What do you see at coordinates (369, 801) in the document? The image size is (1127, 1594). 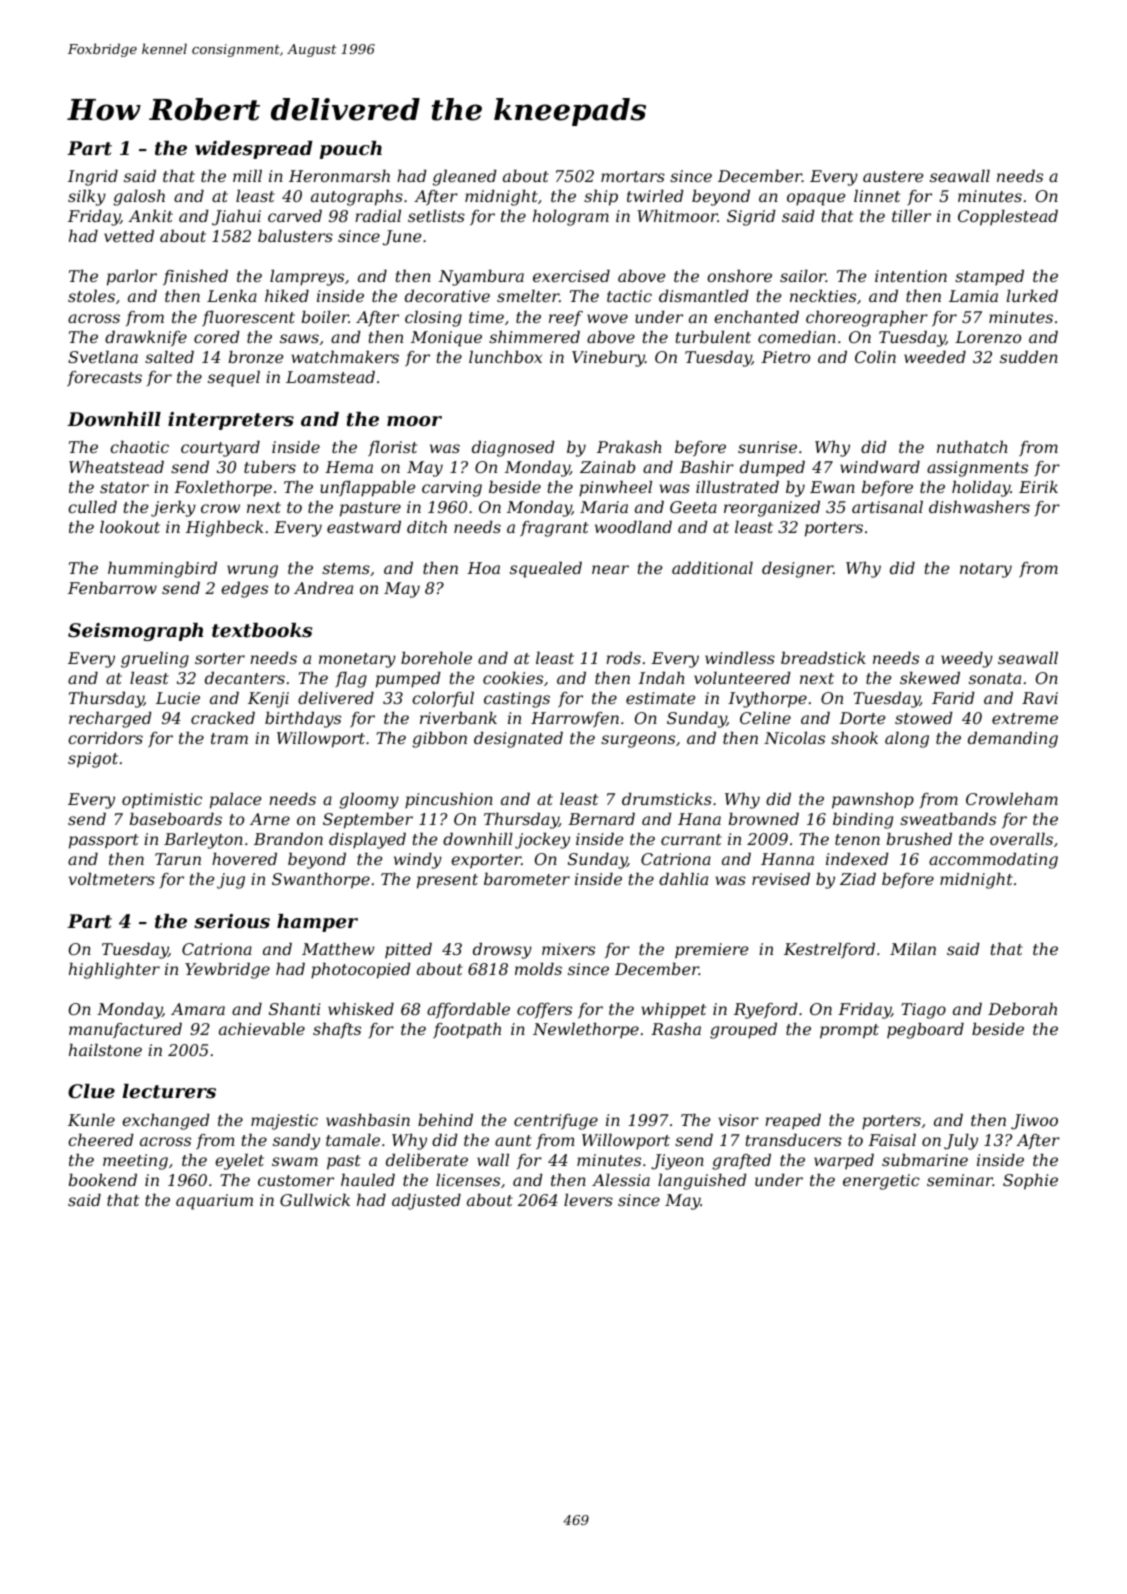 I see `gloomy` at bounding box center [369, 801].
